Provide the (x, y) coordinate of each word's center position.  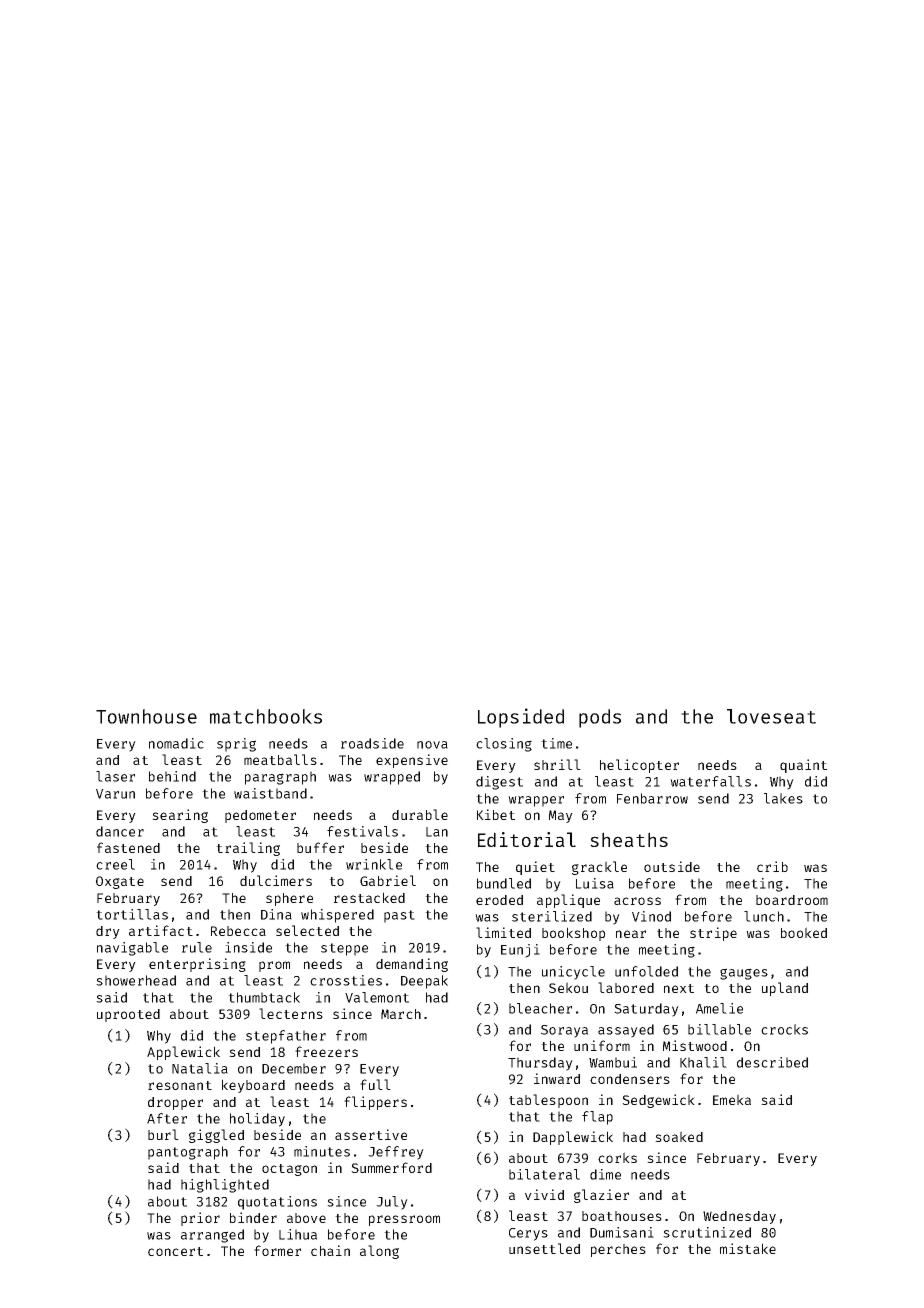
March (401, 1014)
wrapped (392, 778)
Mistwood (695, 1045)
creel (115, 864)
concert (175, 1251)
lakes (783, 798)
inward (557, 1078)
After (167, 1118)
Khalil (703, 1062)
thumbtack (264, 997)
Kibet (496, 814)
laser (115, 776)
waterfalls (710, 781)
